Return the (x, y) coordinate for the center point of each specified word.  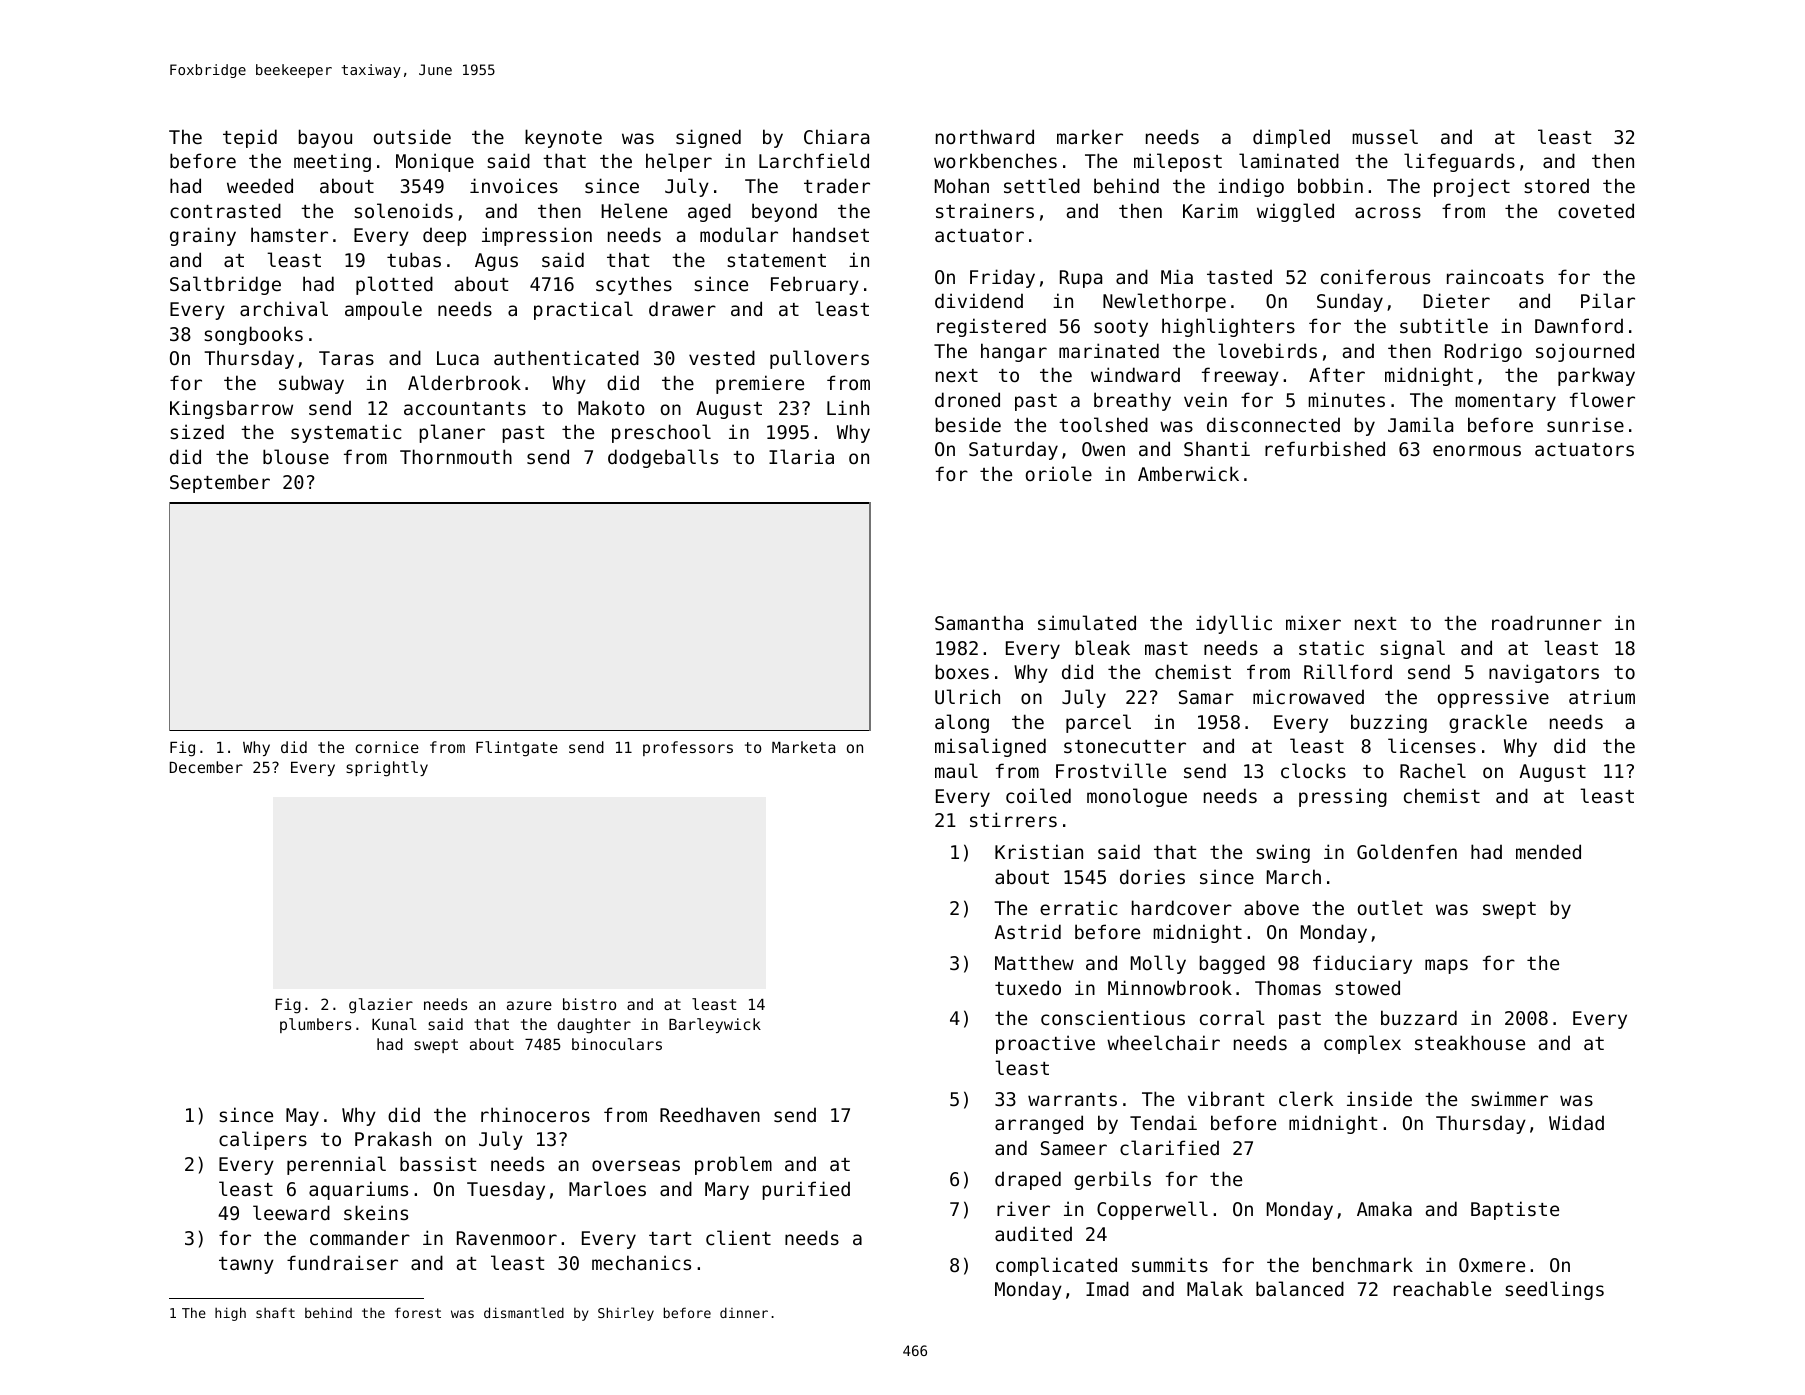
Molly (1158, 964)
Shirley (626, 1314)
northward (985, 136)
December (206, 767)
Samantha (979, 622)
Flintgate (517, 749)
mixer (1313, 622)
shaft (275, 1312)
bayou (325, 138)
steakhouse (1470, 1042)
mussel (1385, 136)
